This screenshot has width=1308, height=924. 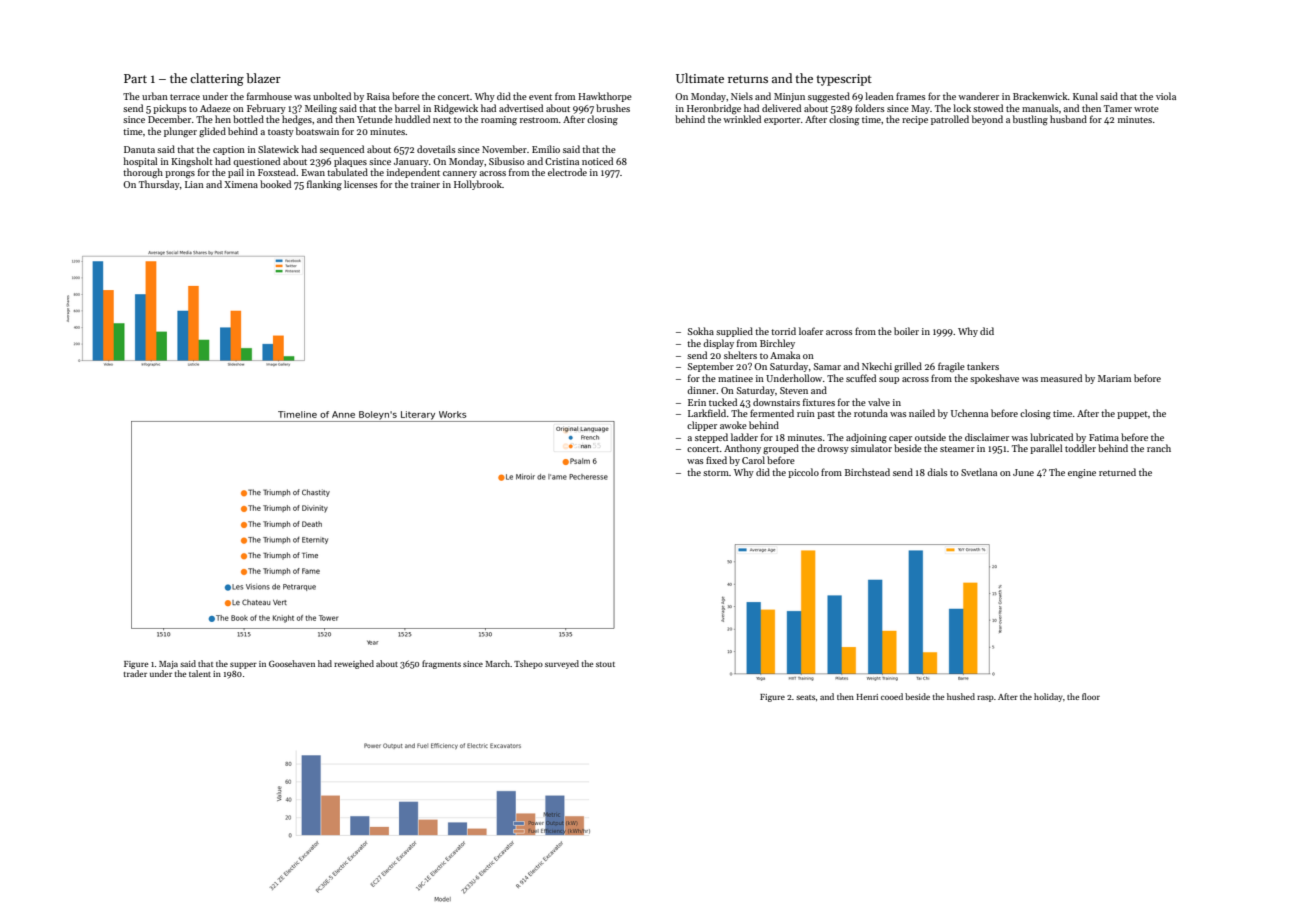 I want to click on Danuta, so click(x=139, y=149).
